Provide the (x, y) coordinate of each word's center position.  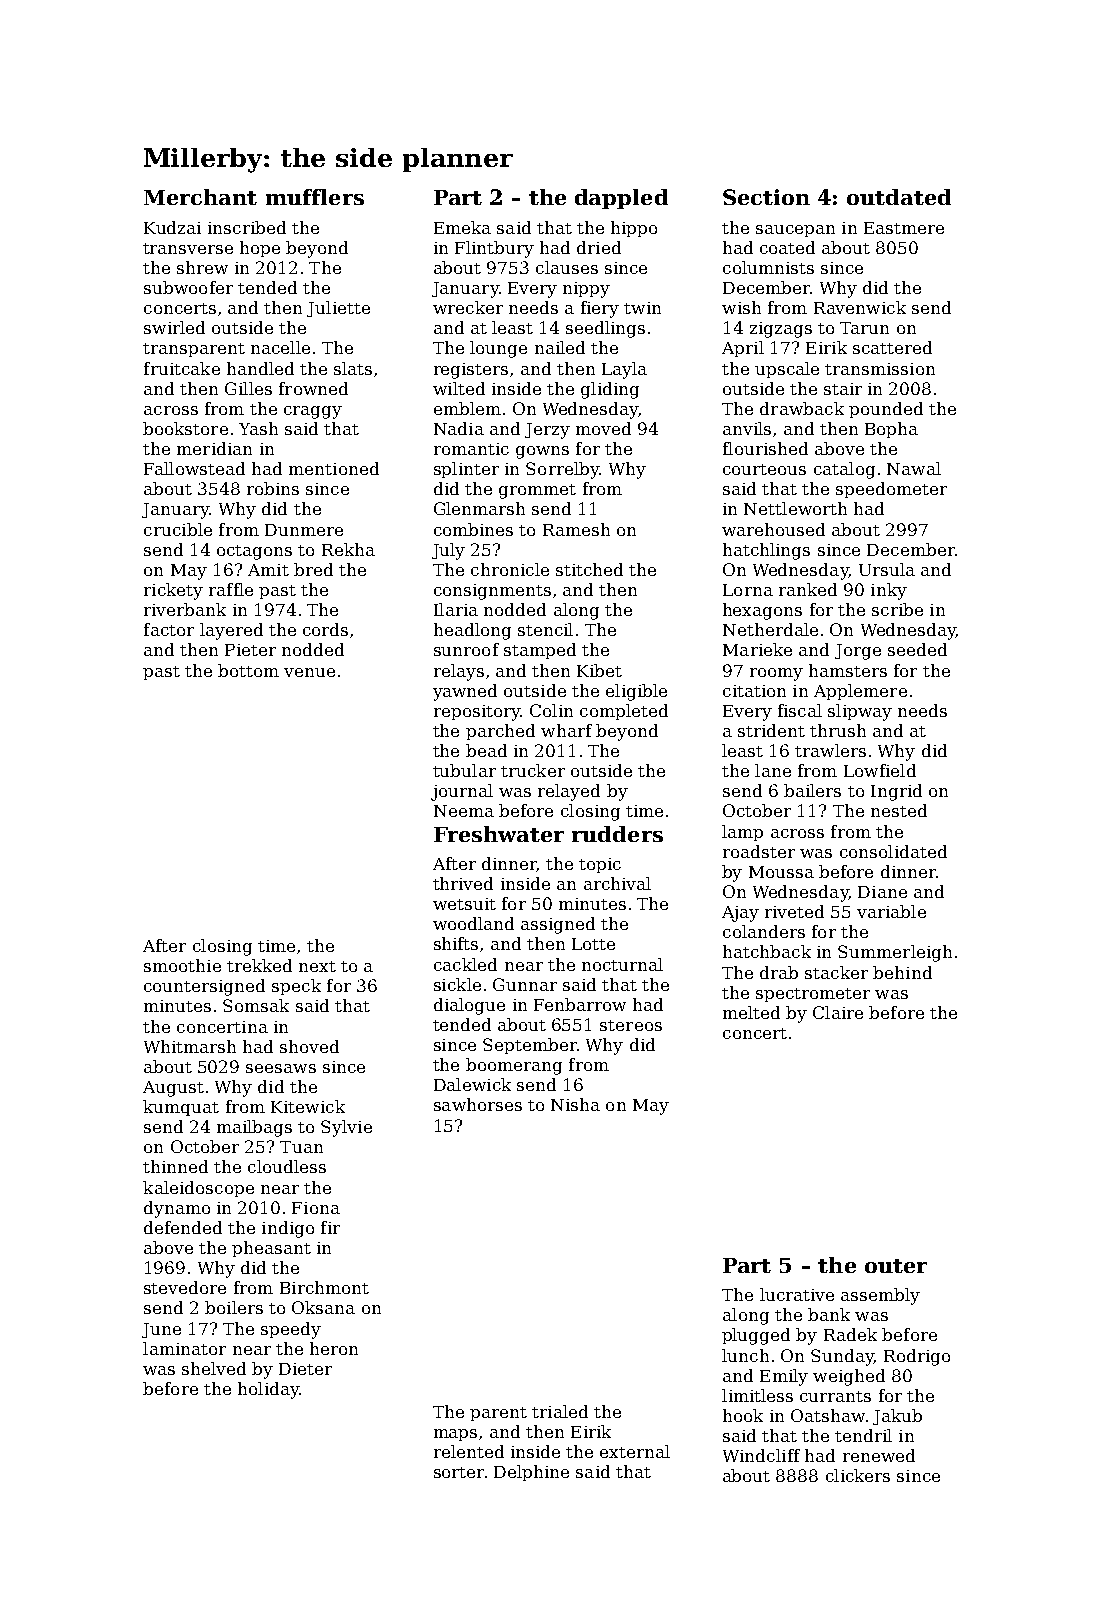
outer (896, 1266)
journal (462, 792)
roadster (759, 851)
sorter (459, 1472)
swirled (174, 327)
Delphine (531, 1473)
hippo (634, 229)
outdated (899, 197)
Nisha (575, 1104)
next (317, 966)
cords (325, 629)
